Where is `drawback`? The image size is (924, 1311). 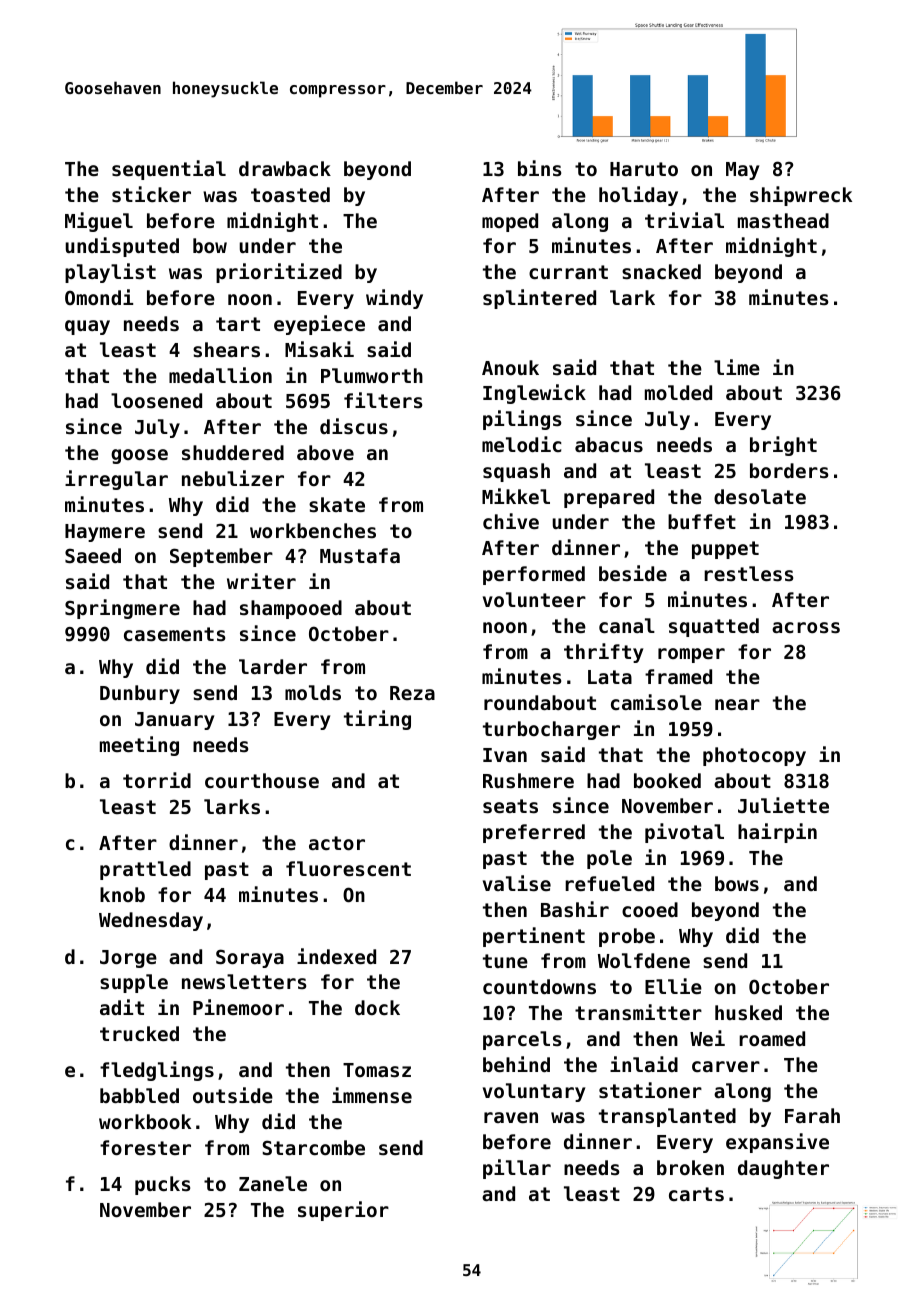 drawback is located at coordinates (285, 168).
